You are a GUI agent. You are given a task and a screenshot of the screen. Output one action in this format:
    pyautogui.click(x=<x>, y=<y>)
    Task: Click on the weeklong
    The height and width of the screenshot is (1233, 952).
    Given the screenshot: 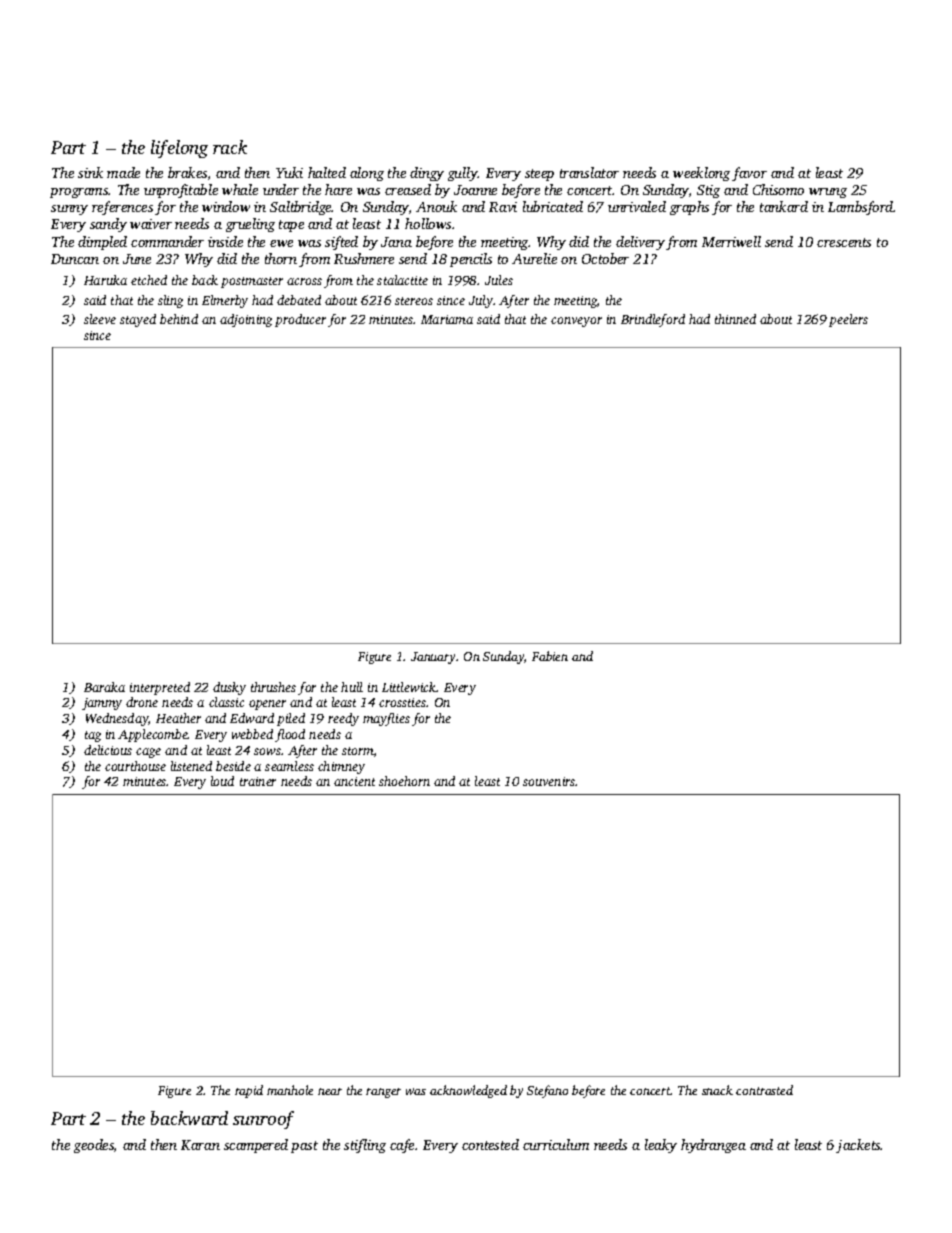 What is the action you would take?
    pyautogui.click(x=701, y=174)
